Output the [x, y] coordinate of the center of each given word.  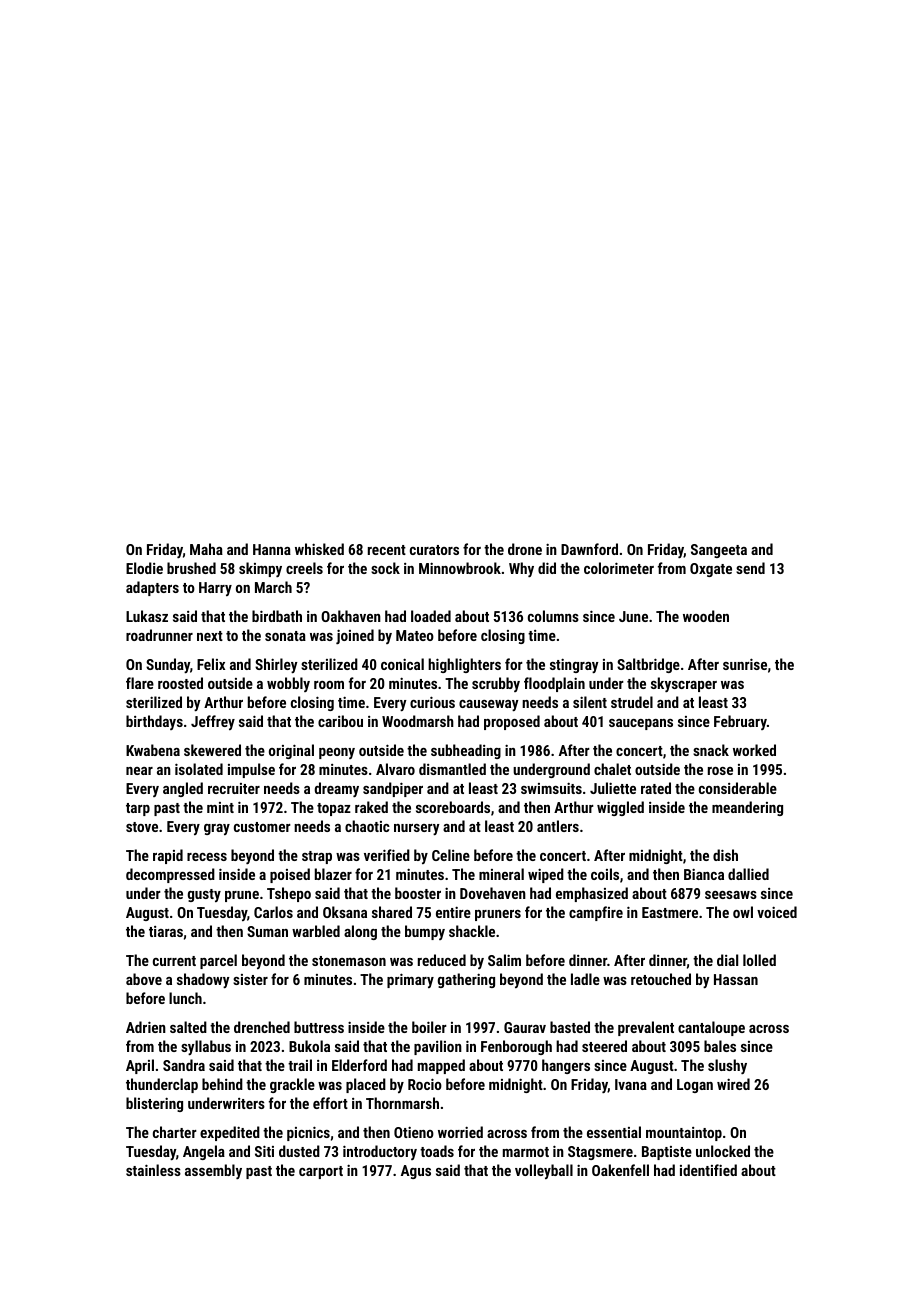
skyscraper [684, 684]
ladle [585, 979]
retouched [661, 979]
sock [385, 568]
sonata [285, 636]
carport [321, 1172]
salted [188, 1027]
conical [402, 664]
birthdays [154, 722]
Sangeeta [719, 551]
